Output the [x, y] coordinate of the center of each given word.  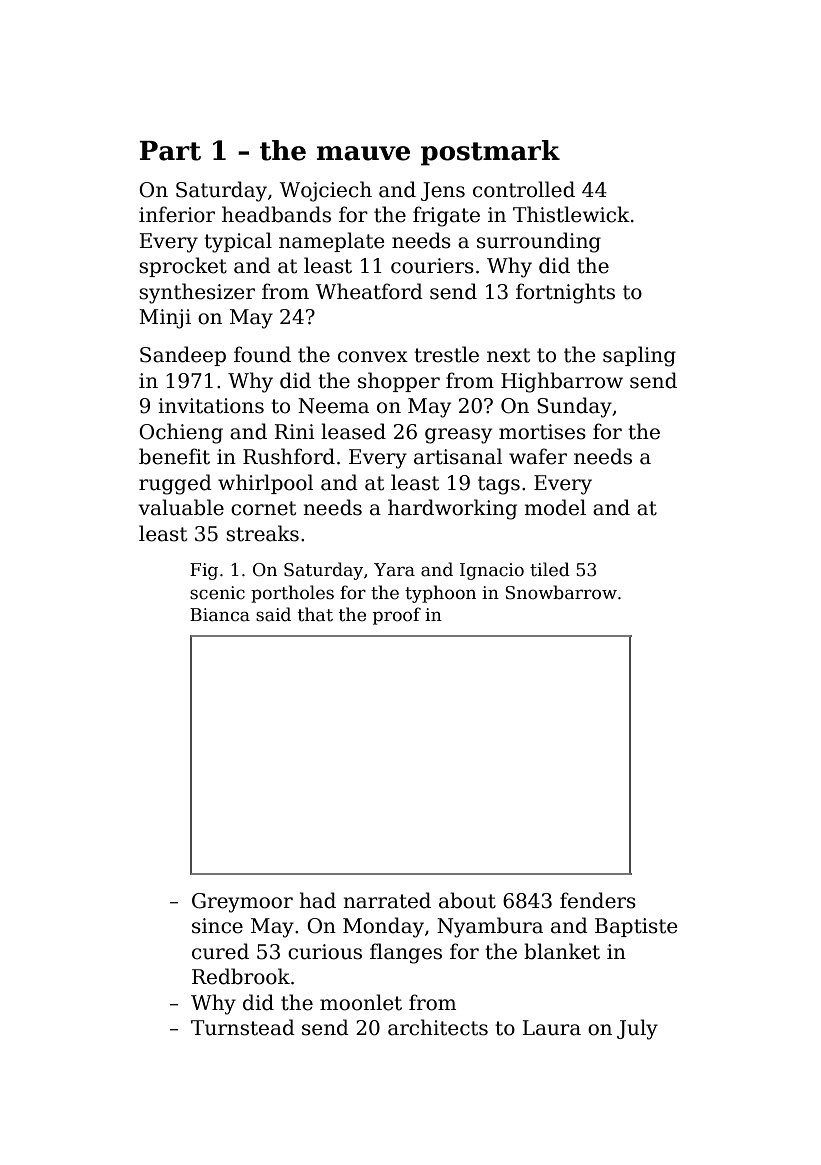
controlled [524, 189]
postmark [490, 153]
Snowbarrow [561, 592]
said [273, 614]
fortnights [565, 293]
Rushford [289, 456]
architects [438, 1027]
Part [170, 151]
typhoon [440, 594]
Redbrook [241, 976]
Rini [294, 431]
